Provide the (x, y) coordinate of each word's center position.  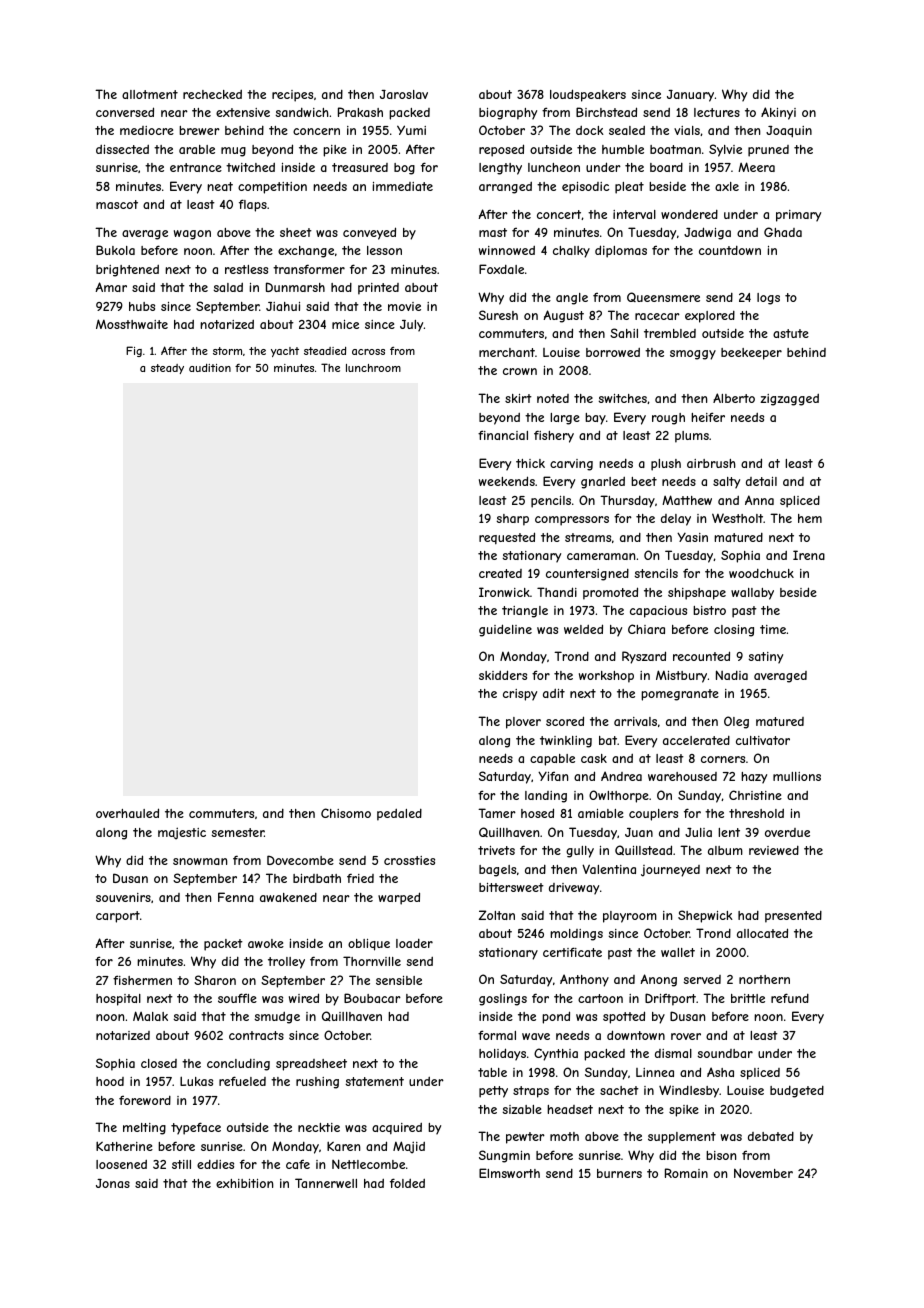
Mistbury (681, 676)
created (500, 573)
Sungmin (504, 1156)
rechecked (212, 94)
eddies (215, 1164)
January (690, 96)
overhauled (127, 813)
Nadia (732, 675)
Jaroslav (404, 94)
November (763, 1173)
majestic (182, 833)
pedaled (399, 815)
